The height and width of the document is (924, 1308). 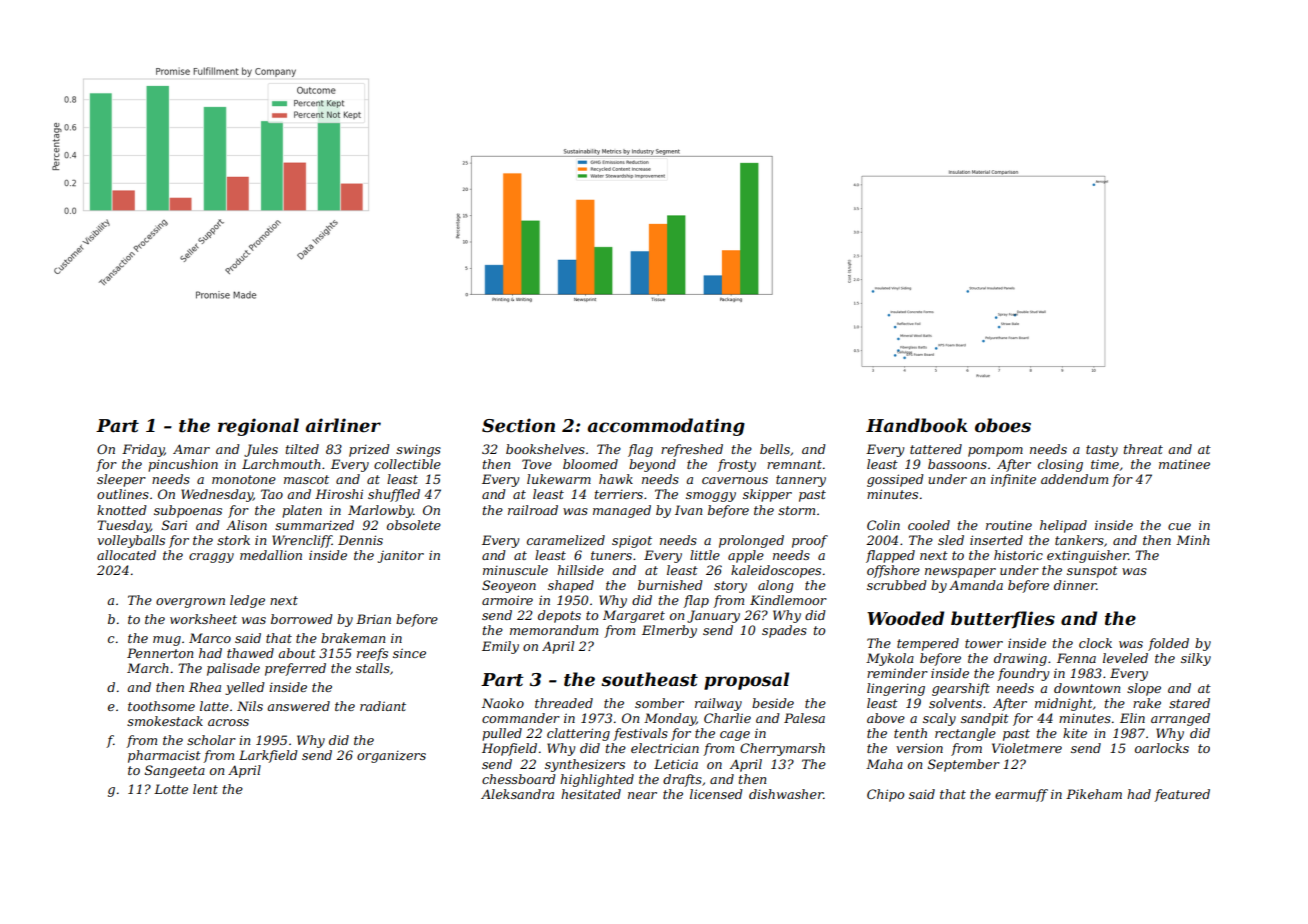 What do you see at coordinates (171, 789) in the document?
I see `Lotte` at bounding box center [171, 789].
